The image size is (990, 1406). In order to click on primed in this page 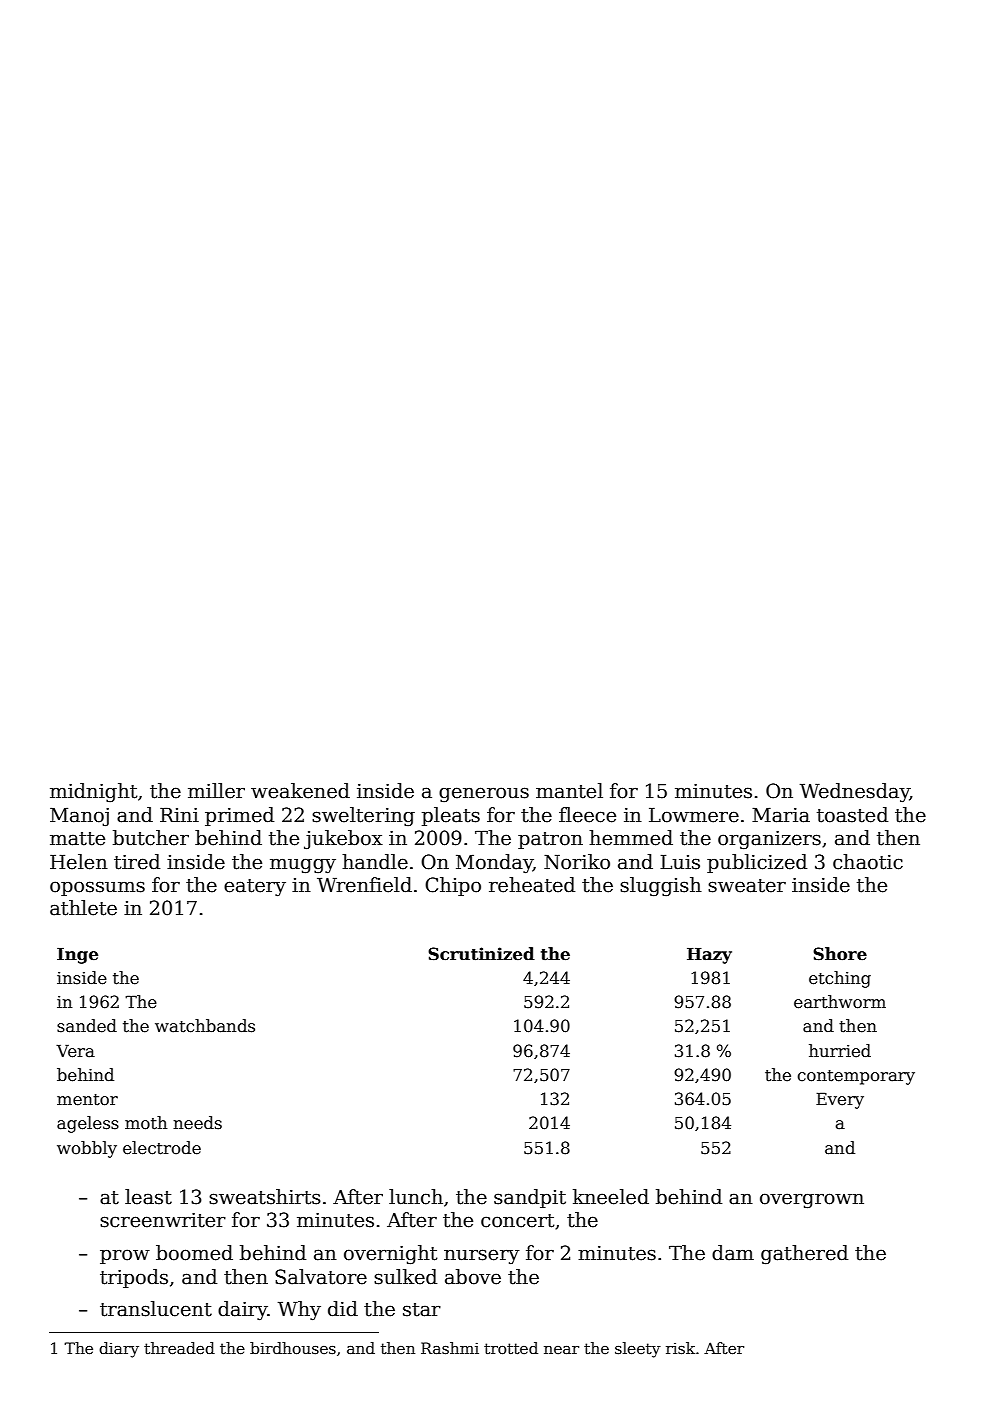, I will do `click(239, 816)`.
